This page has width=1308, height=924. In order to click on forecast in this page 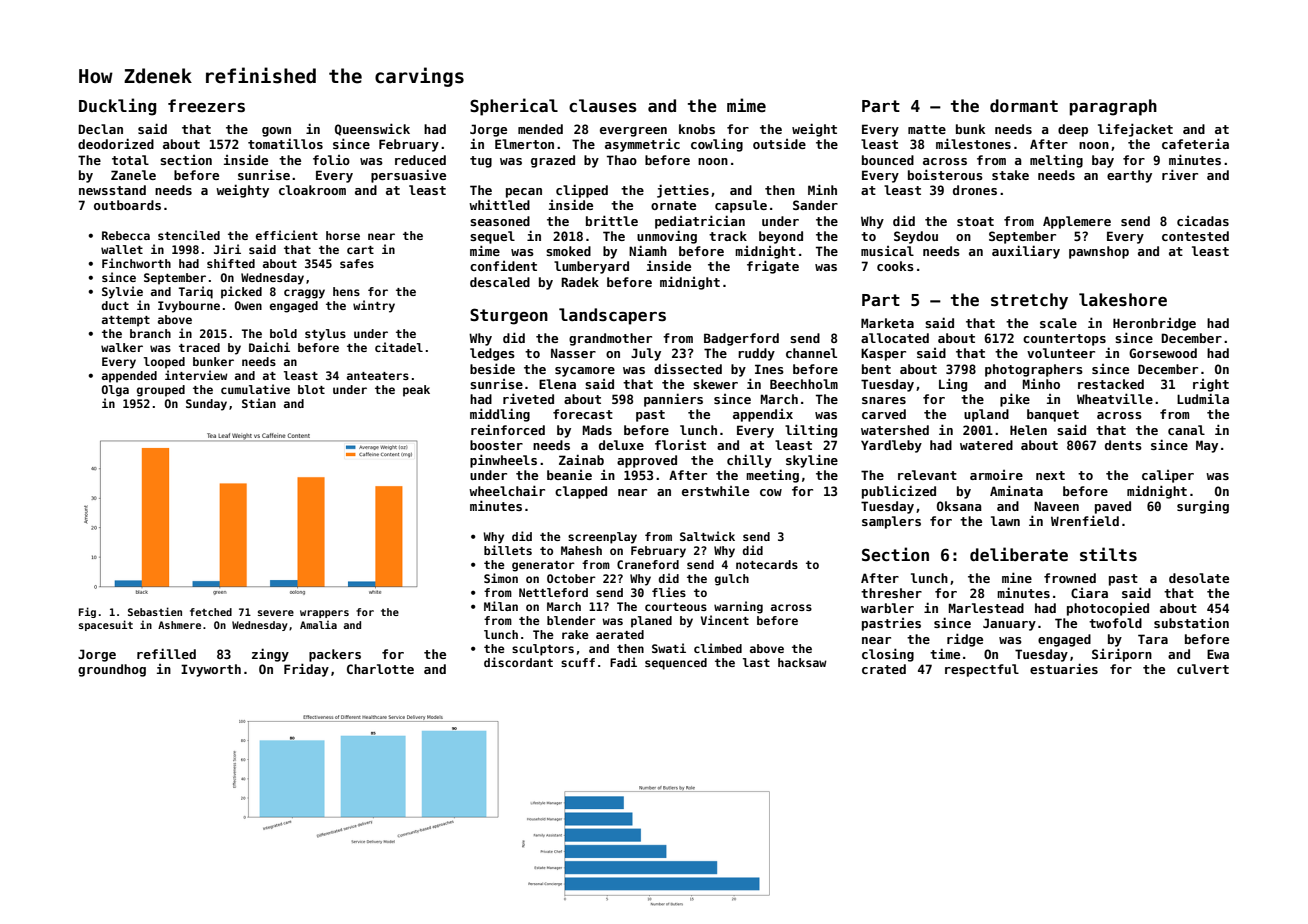, I will do `click(583, 414)`.
